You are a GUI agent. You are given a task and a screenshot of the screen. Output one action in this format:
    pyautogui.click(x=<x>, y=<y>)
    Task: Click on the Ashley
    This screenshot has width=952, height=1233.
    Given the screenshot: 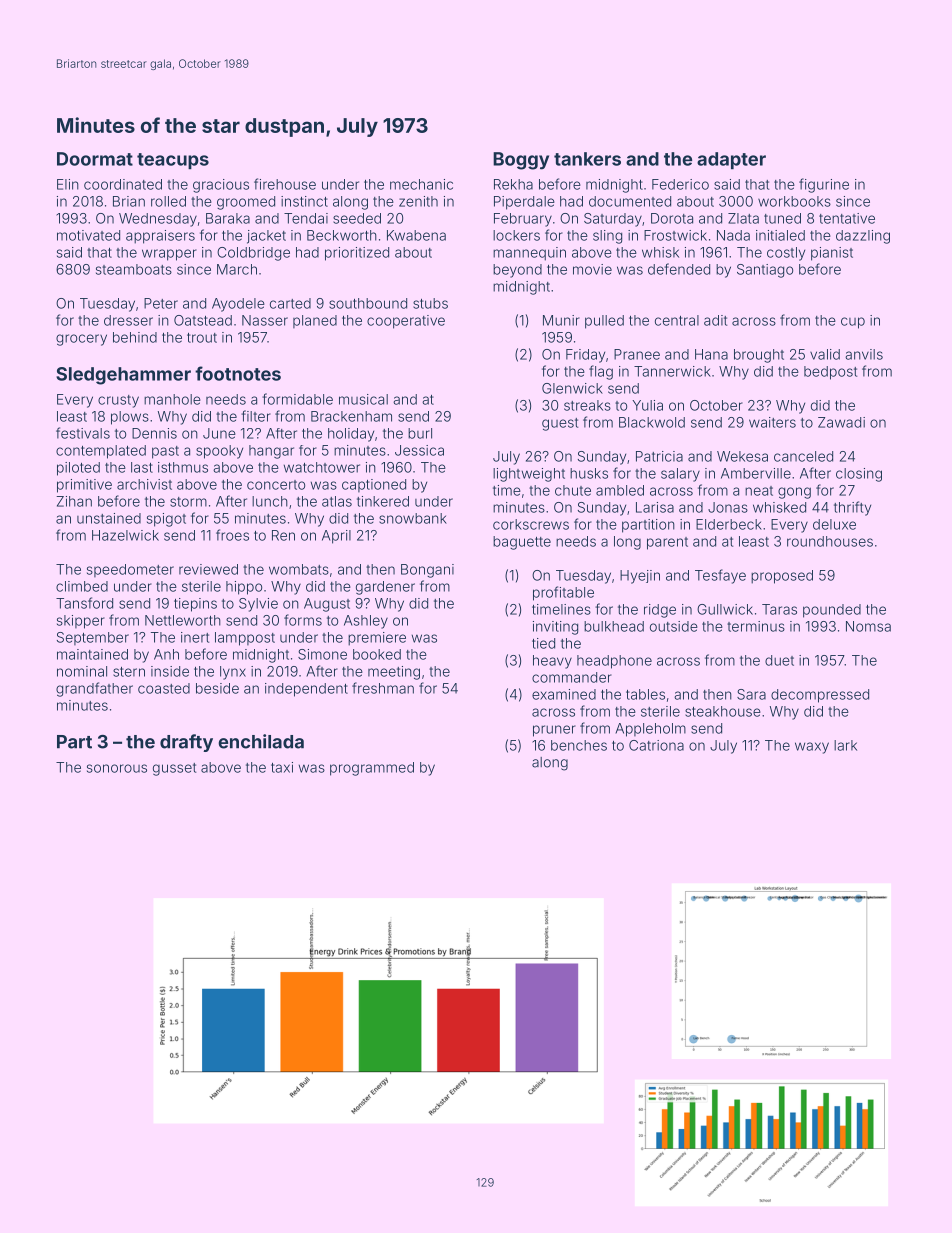 What is the action you would take?
    pyautogui.click(x=366, y=622)
